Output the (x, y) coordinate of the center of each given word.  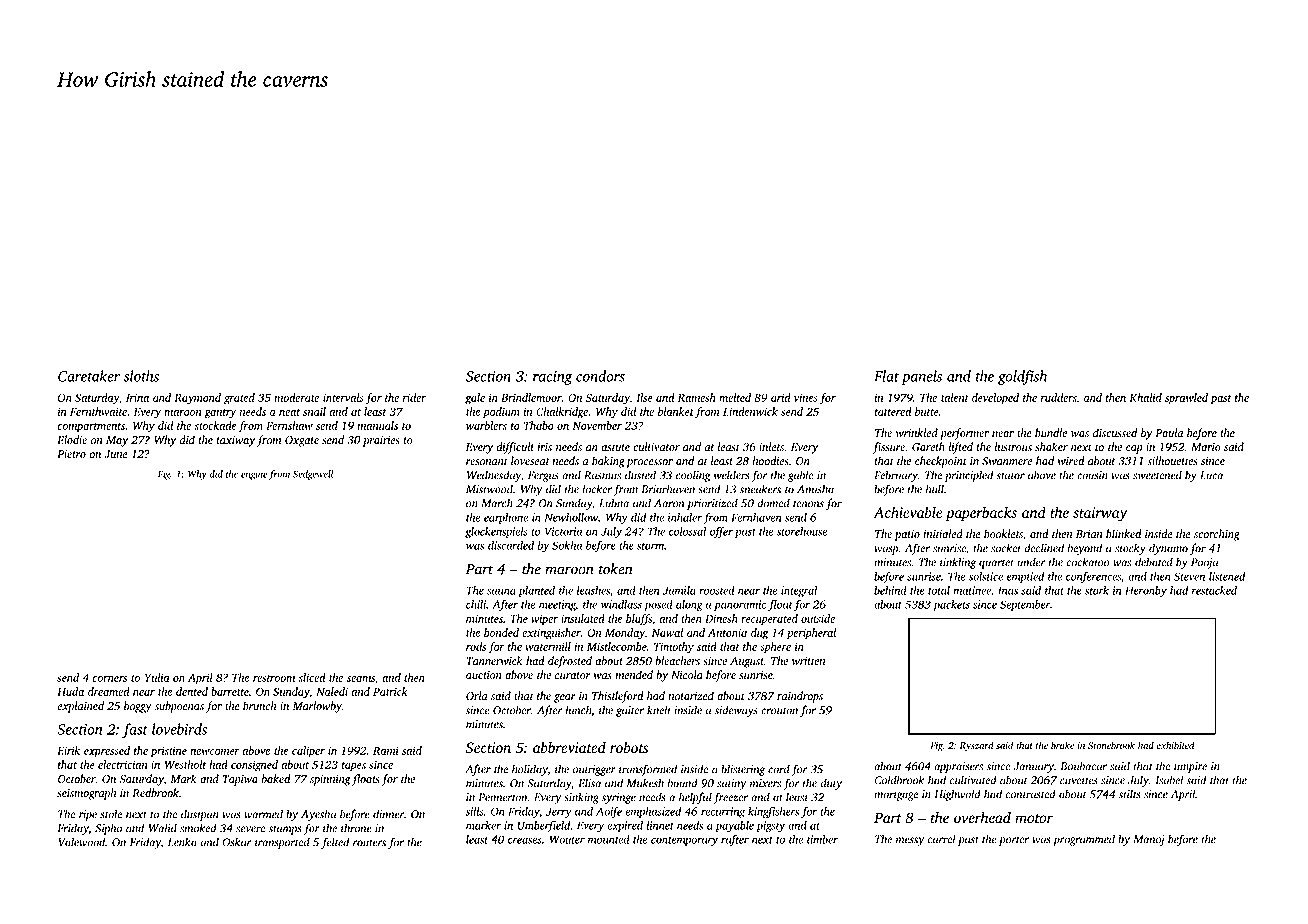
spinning (330, 780)
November (597, 425)
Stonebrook (1111, 745)
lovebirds (179, 729)
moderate (296, 397)
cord (779, 769)
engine (254, 475)
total (939, 590)
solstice (986, 576)
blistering (743, 770)
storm (650, 546)
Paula (1169, 432)
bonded (501, 632)
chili (476, 604)
